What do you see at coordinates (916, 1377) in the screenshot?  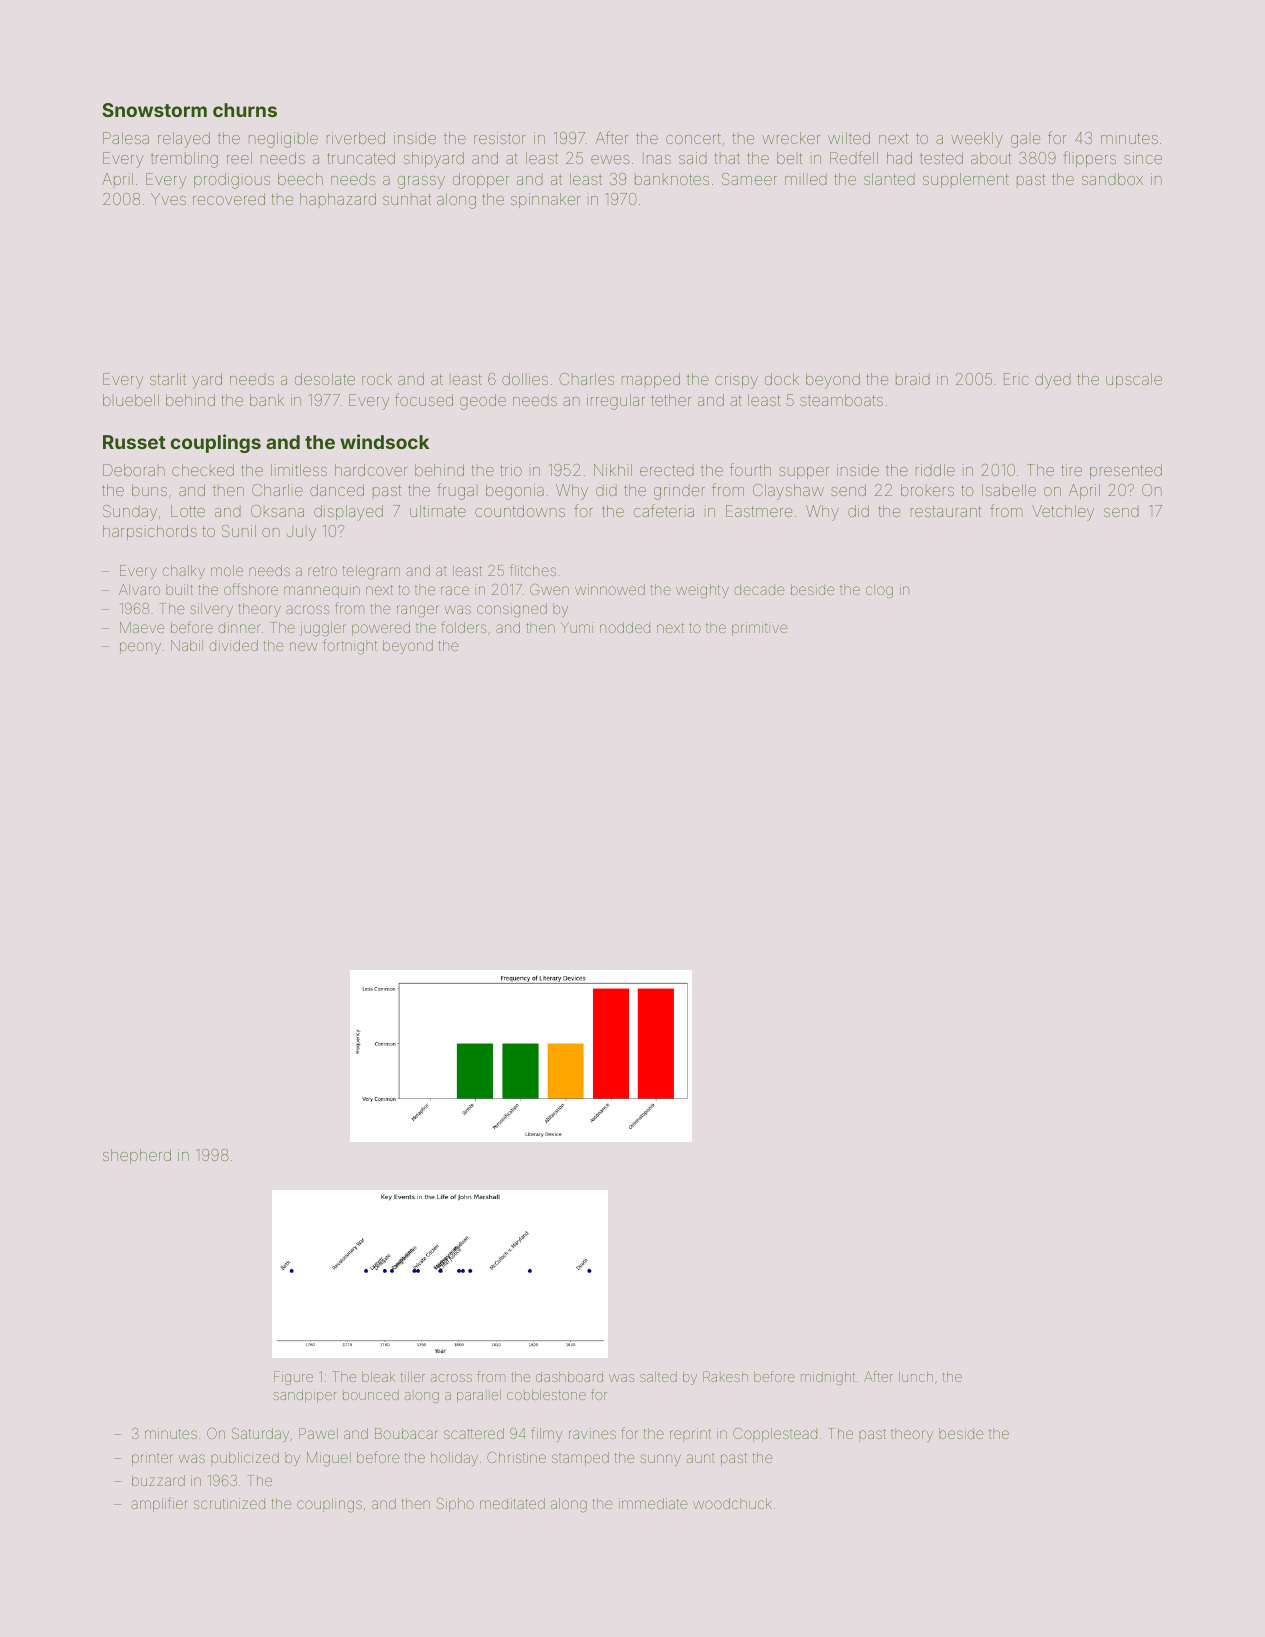 I see `lunch` at bounding box center [916, 1377].
